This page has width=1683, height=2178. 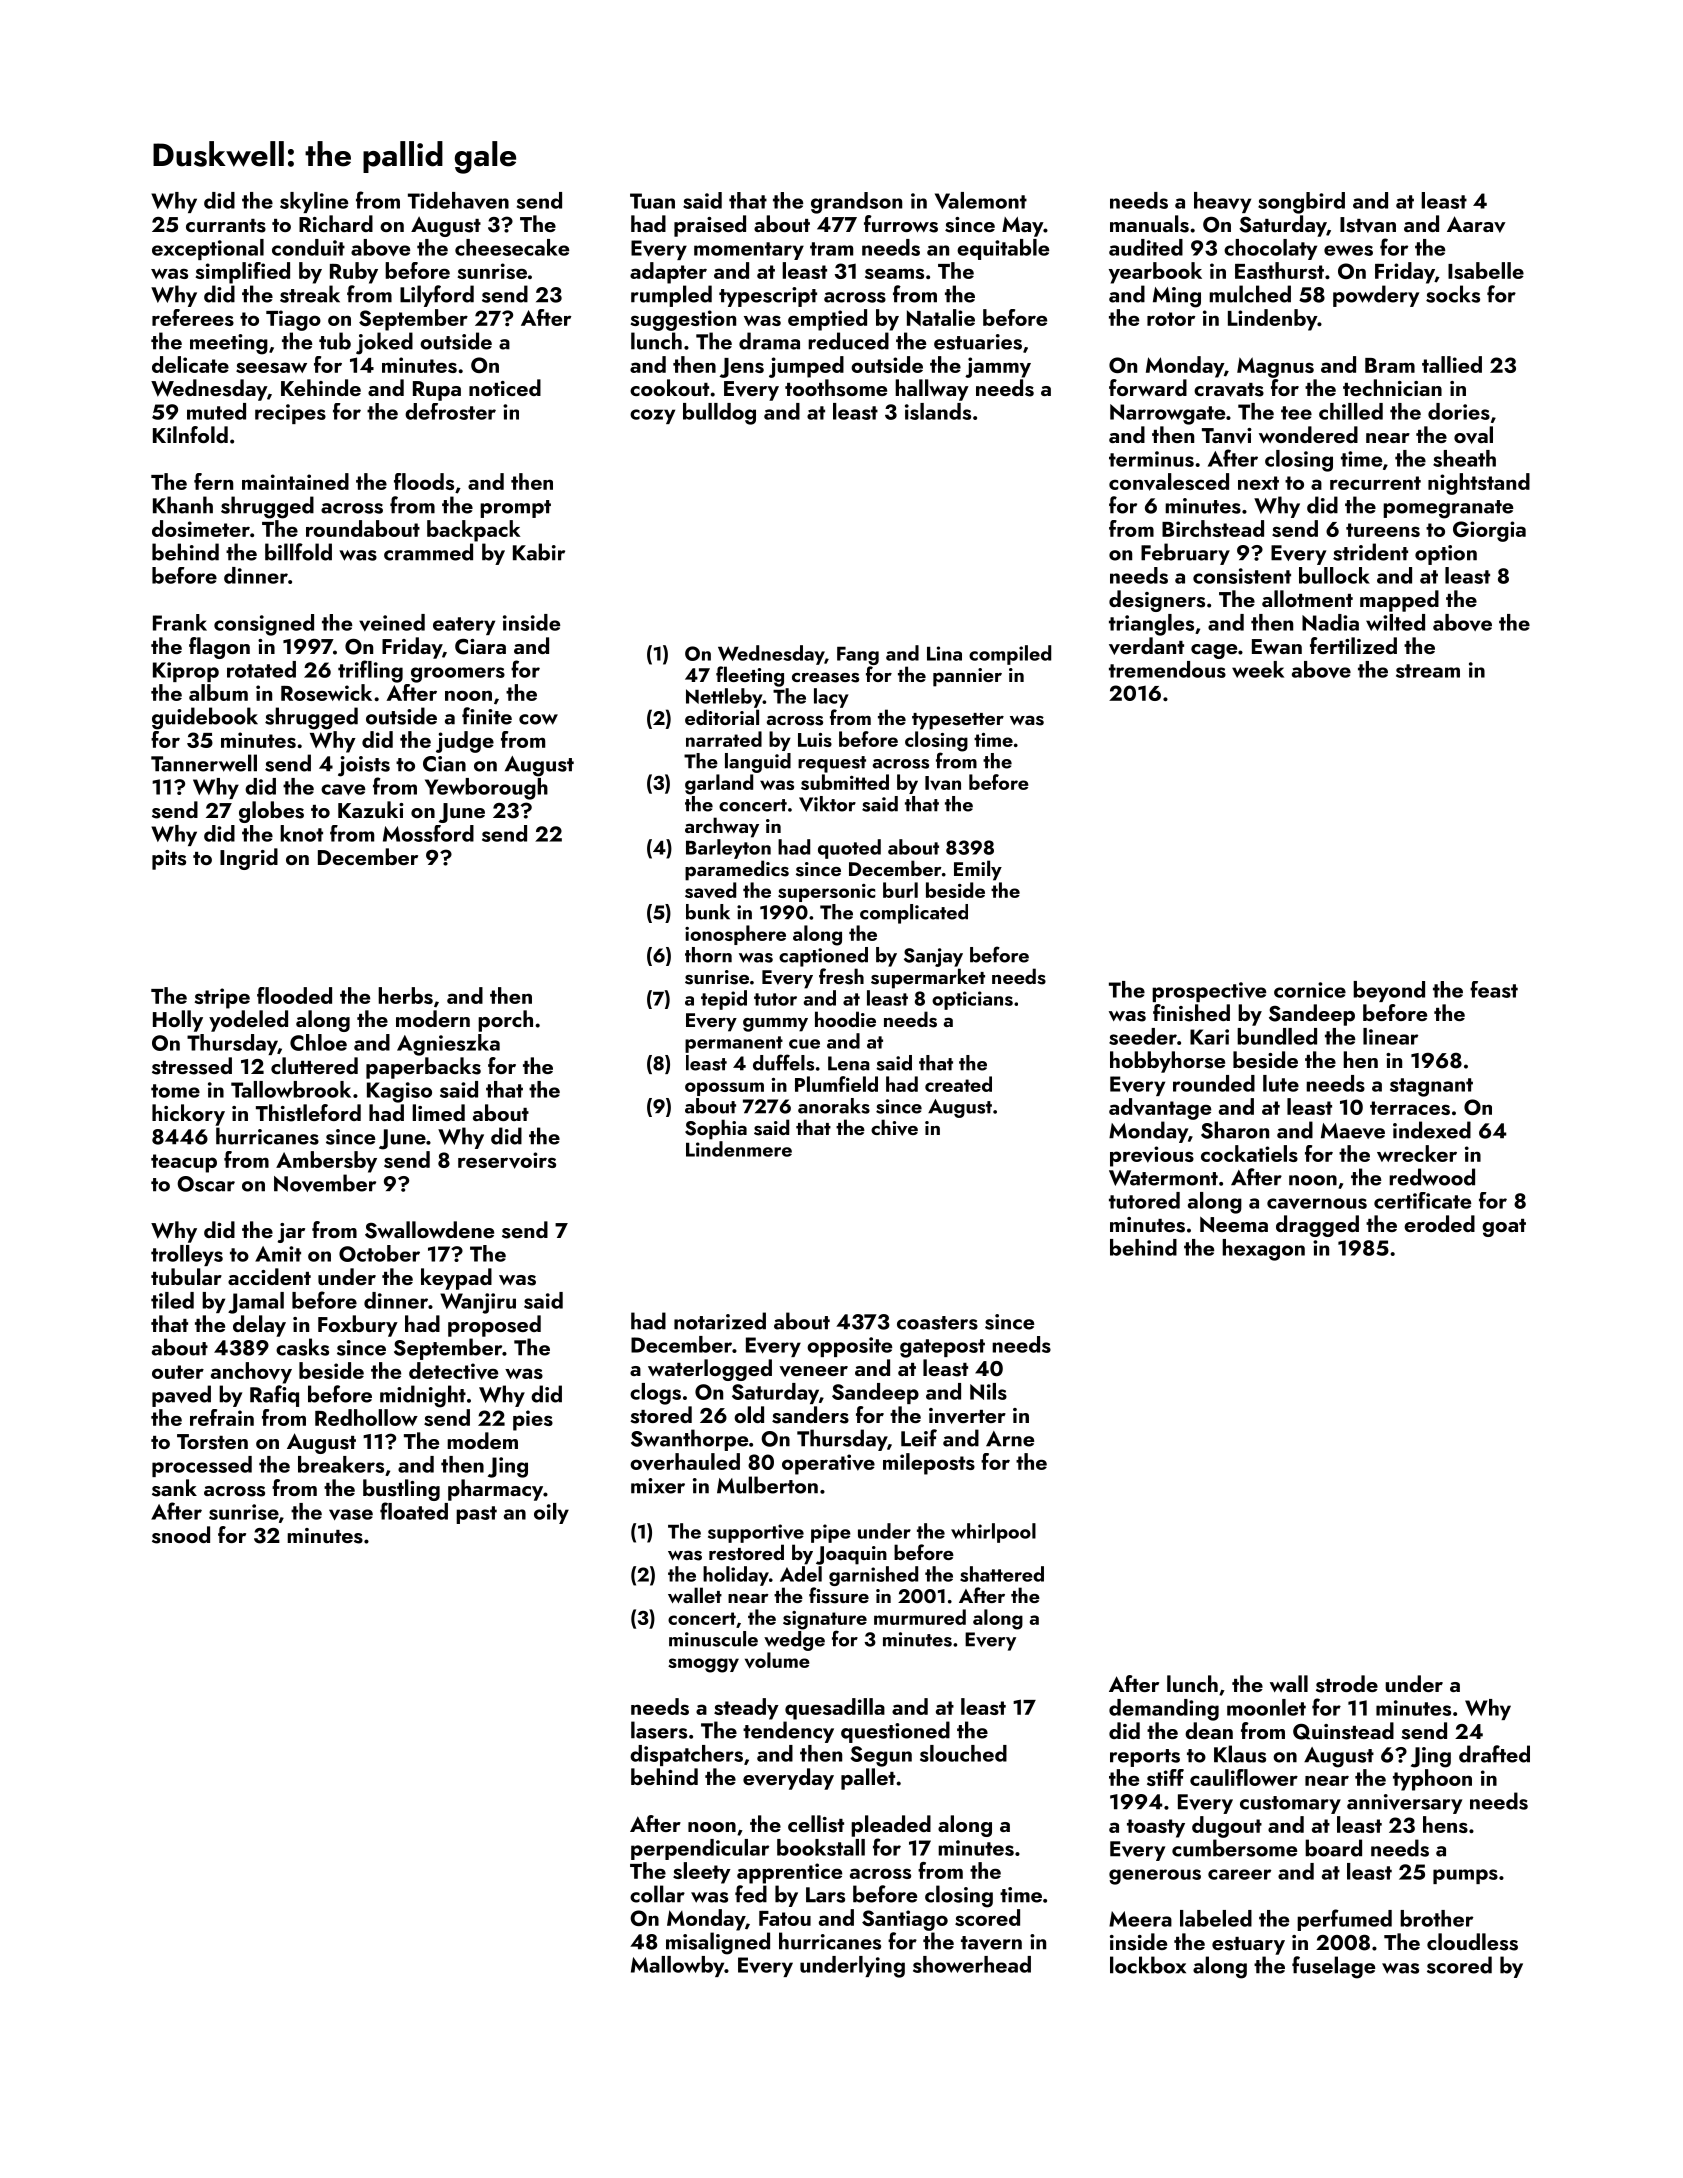 What do you see at coordinates (1428, 671) in the page?
I see `stream` at bounding box center [1428, 671].
